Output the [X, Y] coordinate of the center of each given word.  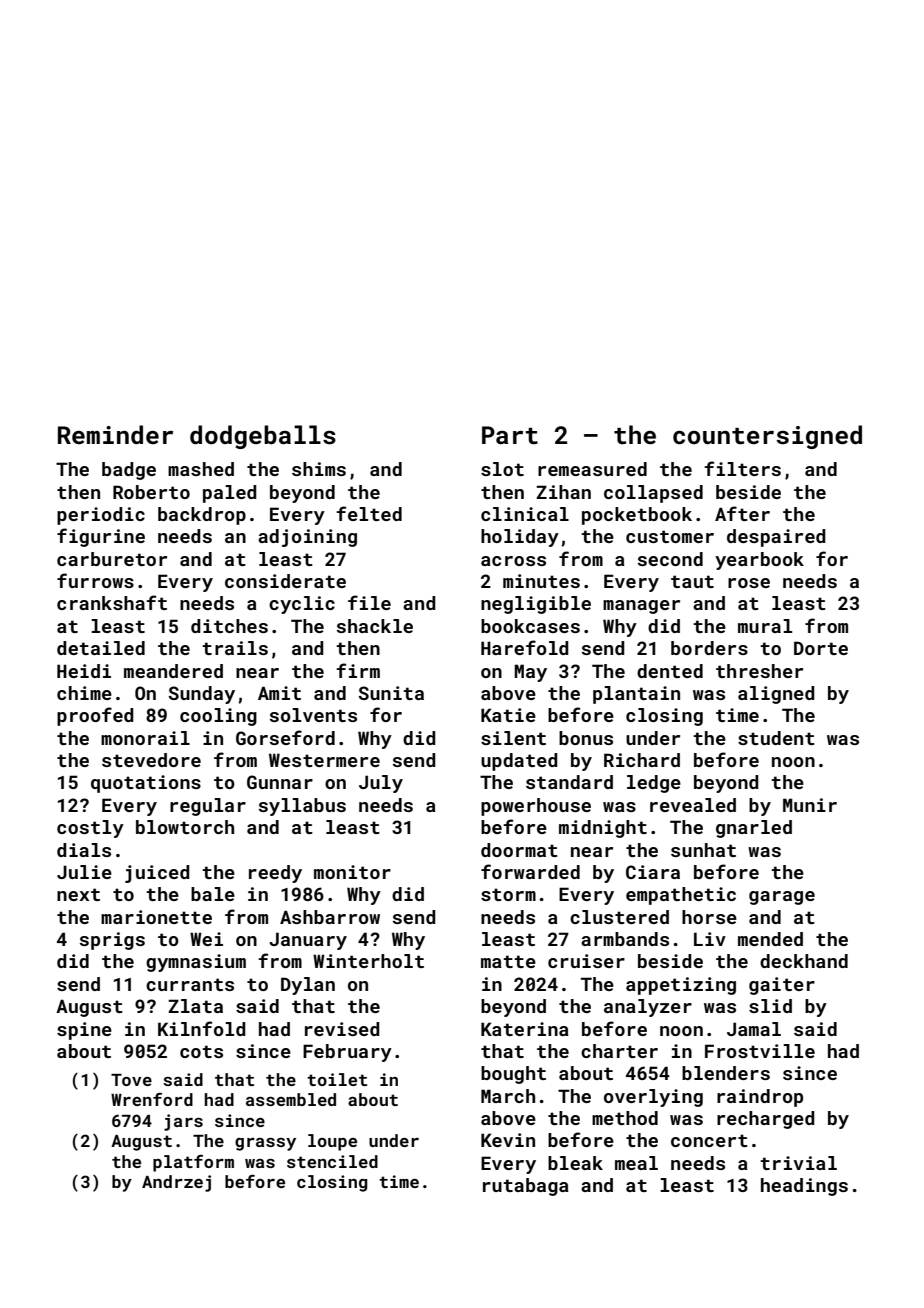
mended [770, 939]
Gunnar [280, 782]
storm [508, 894]
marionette [156, 917]
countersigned [767, 437]
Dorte [821, 648]
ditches [229, 626]
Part [510, 435]
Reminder [115, 434]
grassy [265, 1144]
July [381, 784]
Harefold [525, 647]
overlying [653, 1098]
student [776, 738]
